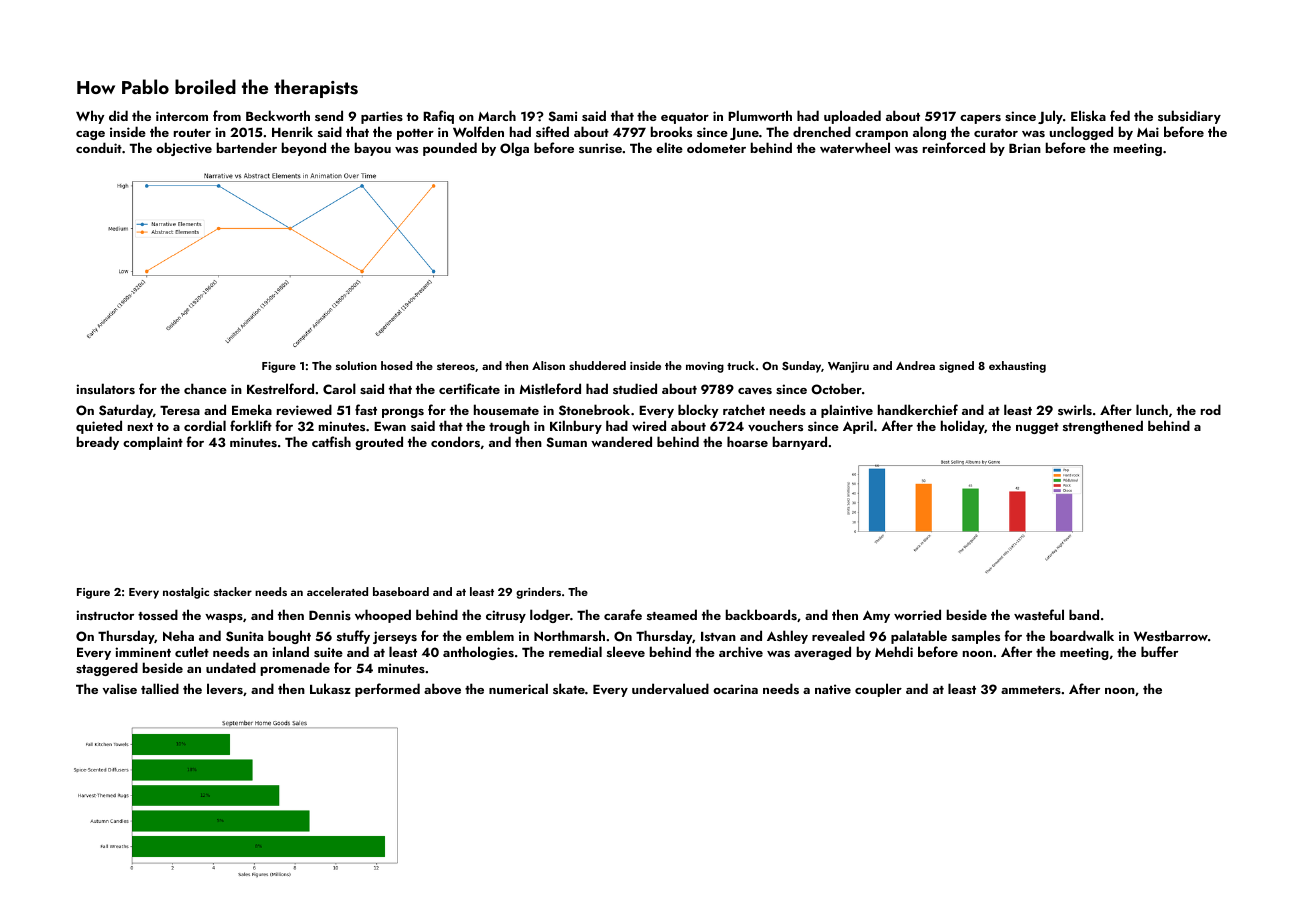  Describe the element at coordinates (929, 133) in the screenshot. I see `along` at that location.
